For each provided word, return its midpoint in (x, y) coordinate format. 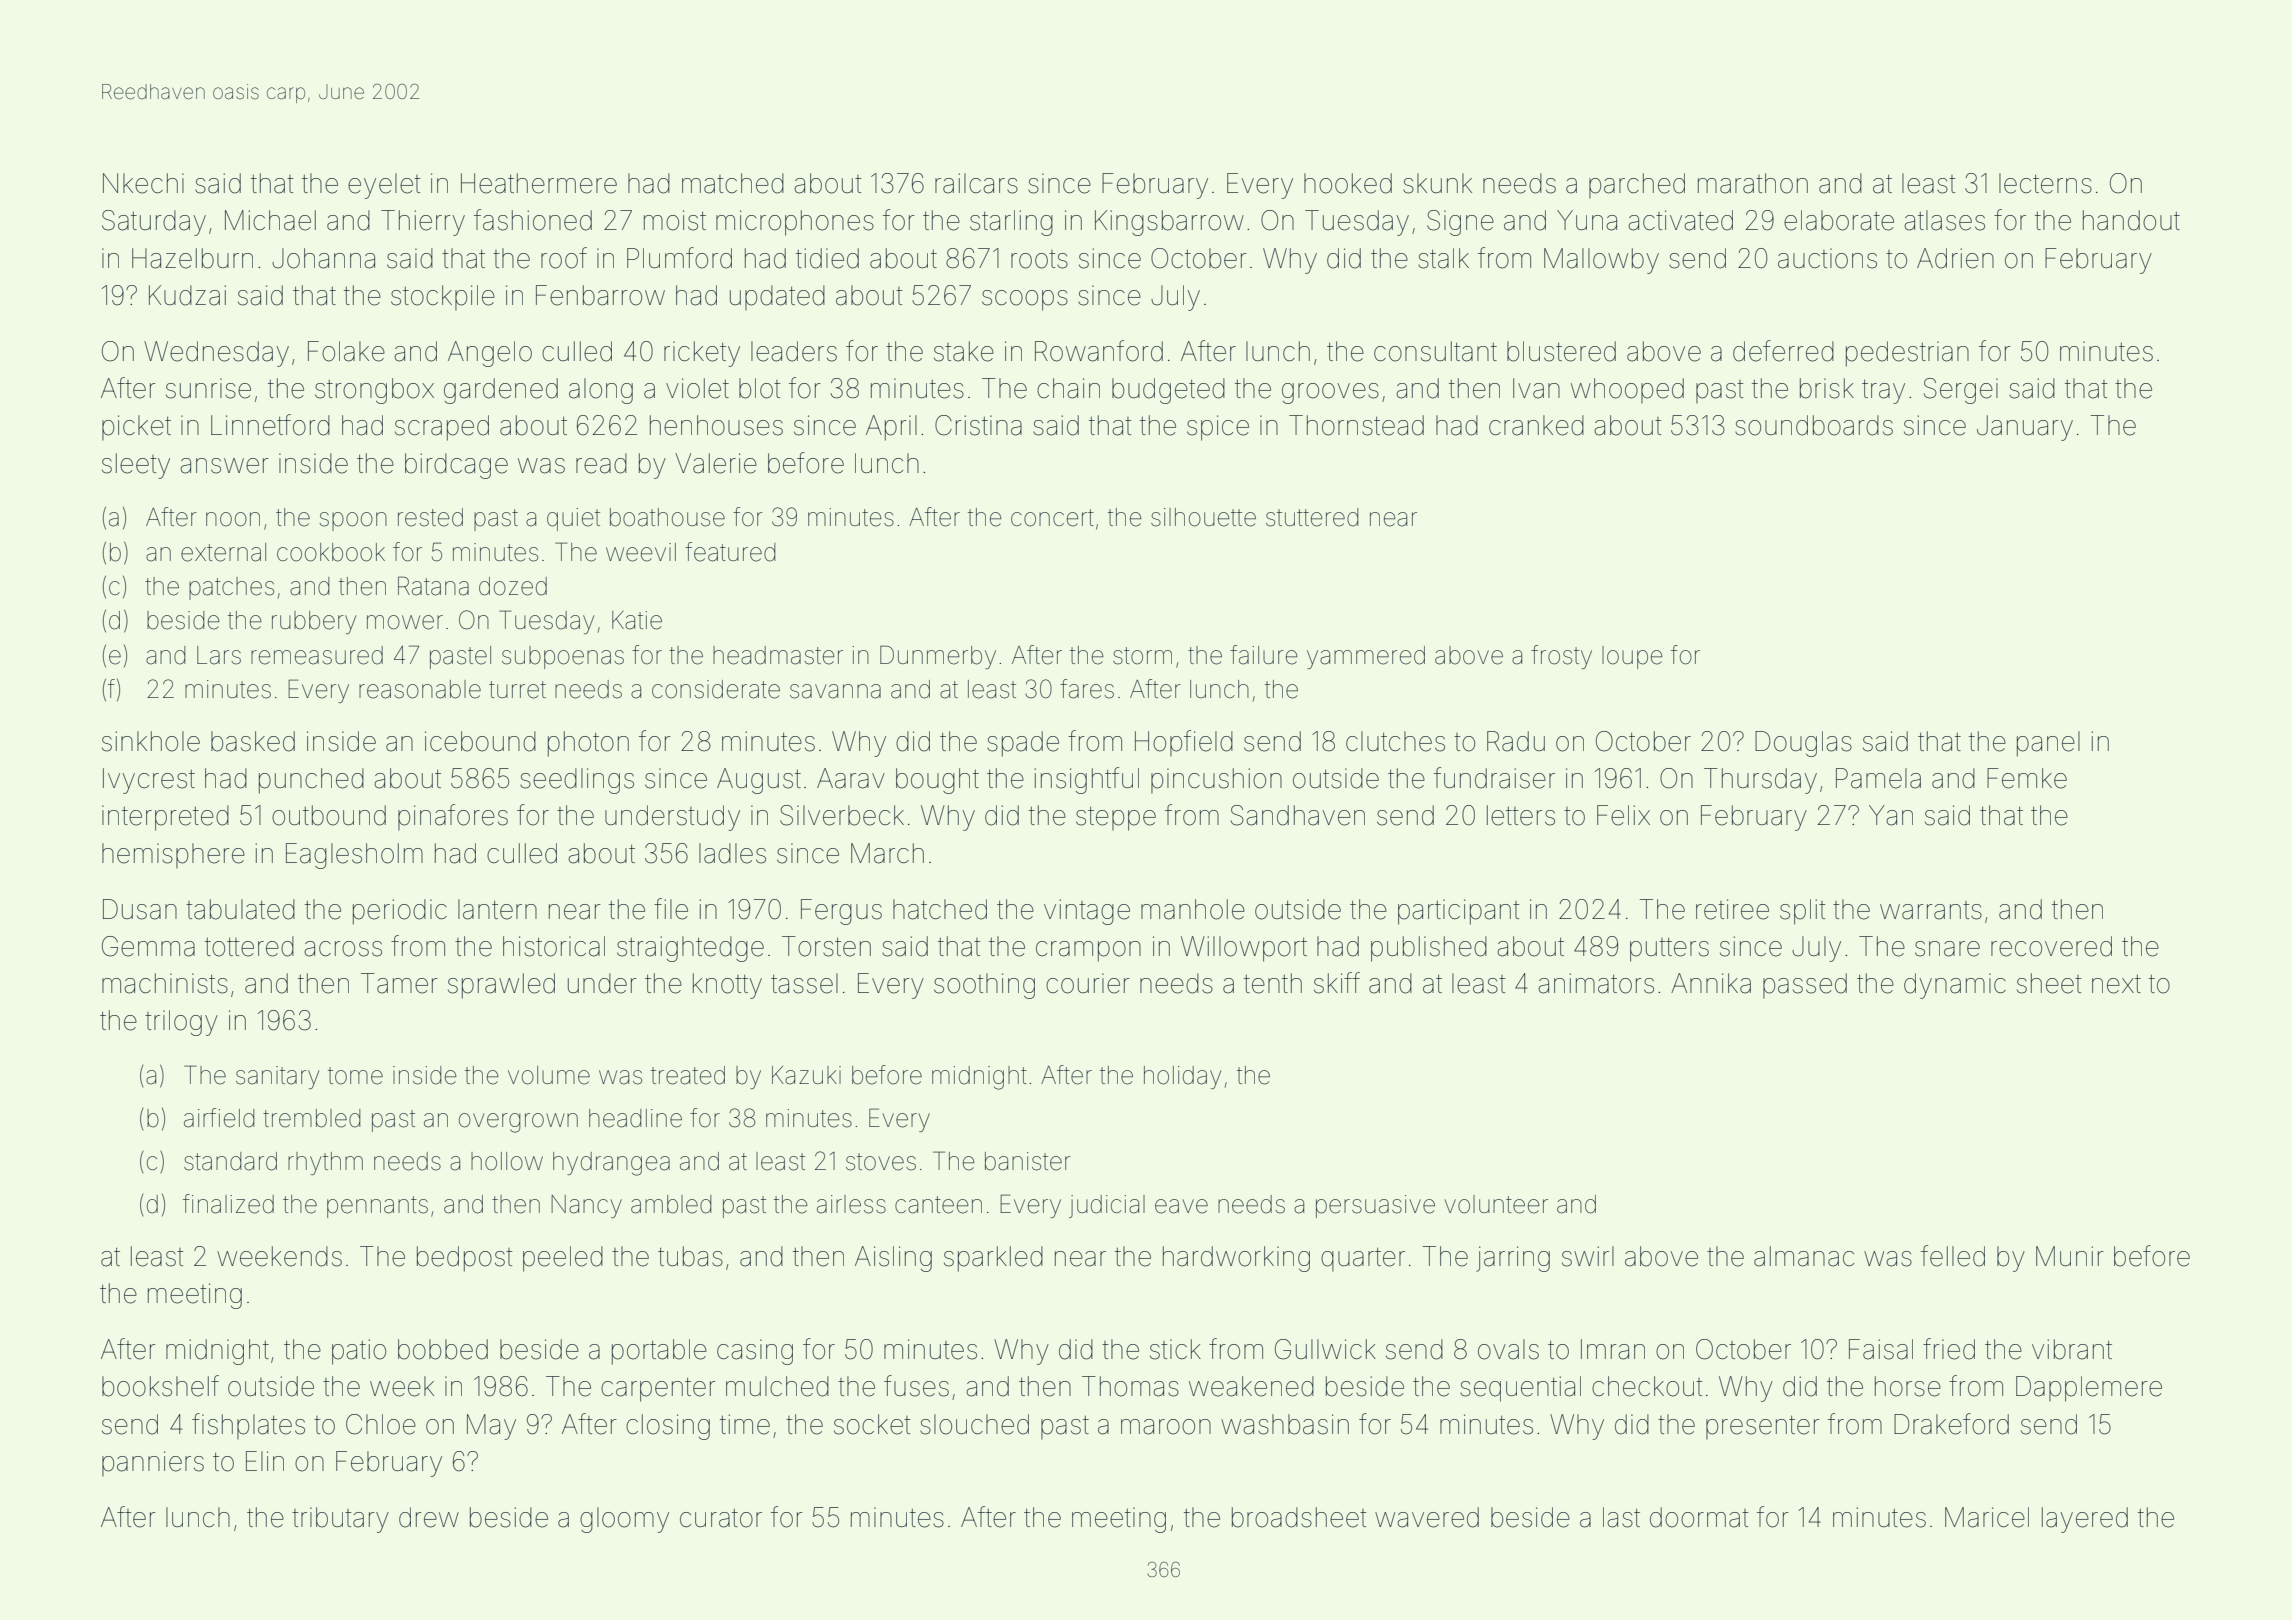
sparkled (993, 1259)
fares (1087, 689)
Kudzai (187, 295)
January (2025, 428)
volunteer (1496, 1204)
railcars (976, 183)
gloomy (624, 1520)
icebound (480, 741)
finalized (228, 1204)
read (601, 463)
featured (730, 552)
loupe (1632, 657)
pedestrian (1907, 354)
